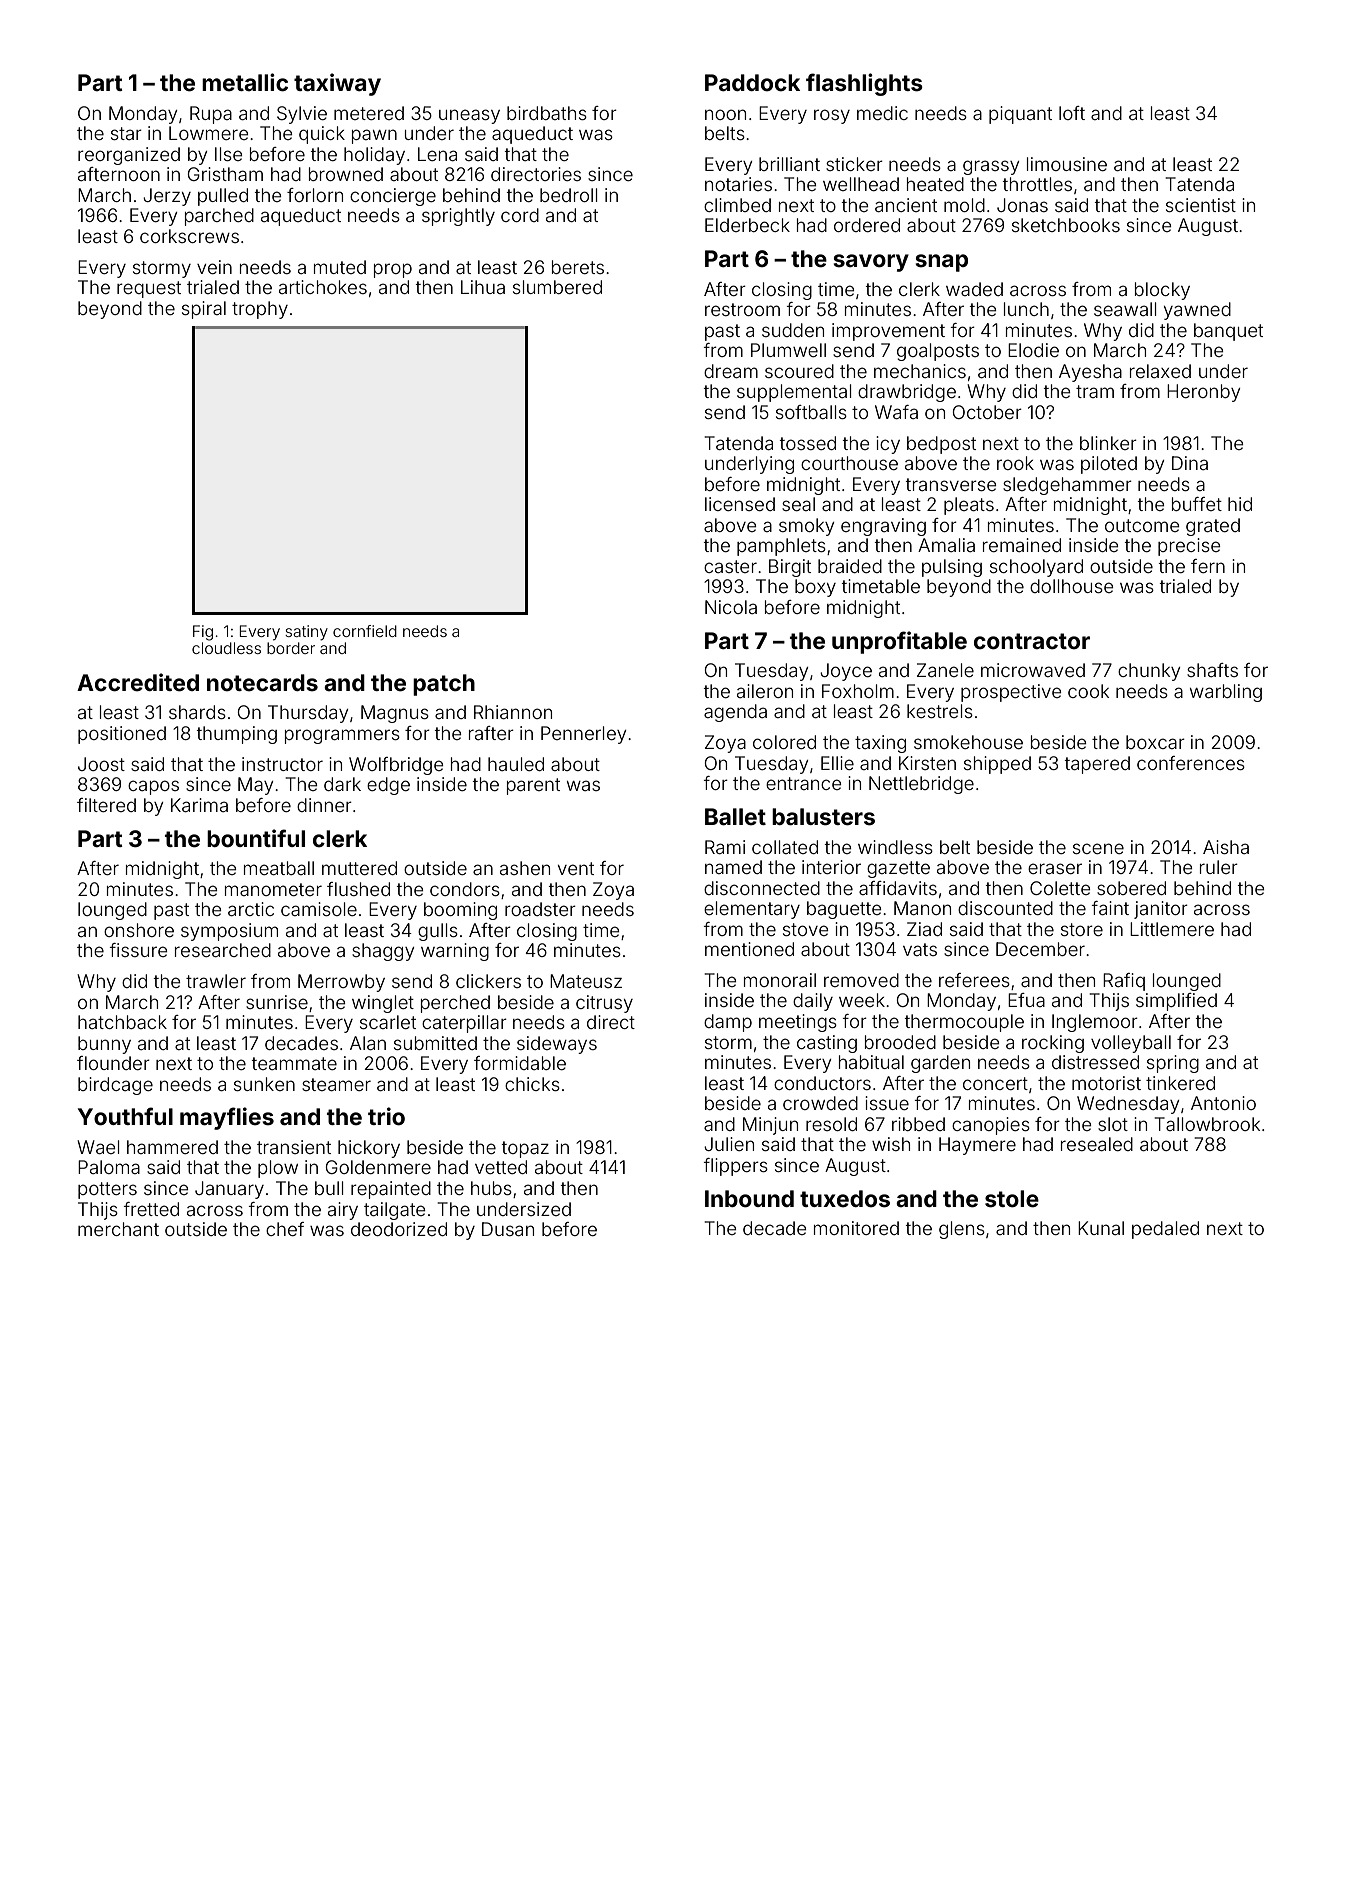  Describe the element at coordinates (1173, 1064) in the screenshot. I see `spring` at that location.
